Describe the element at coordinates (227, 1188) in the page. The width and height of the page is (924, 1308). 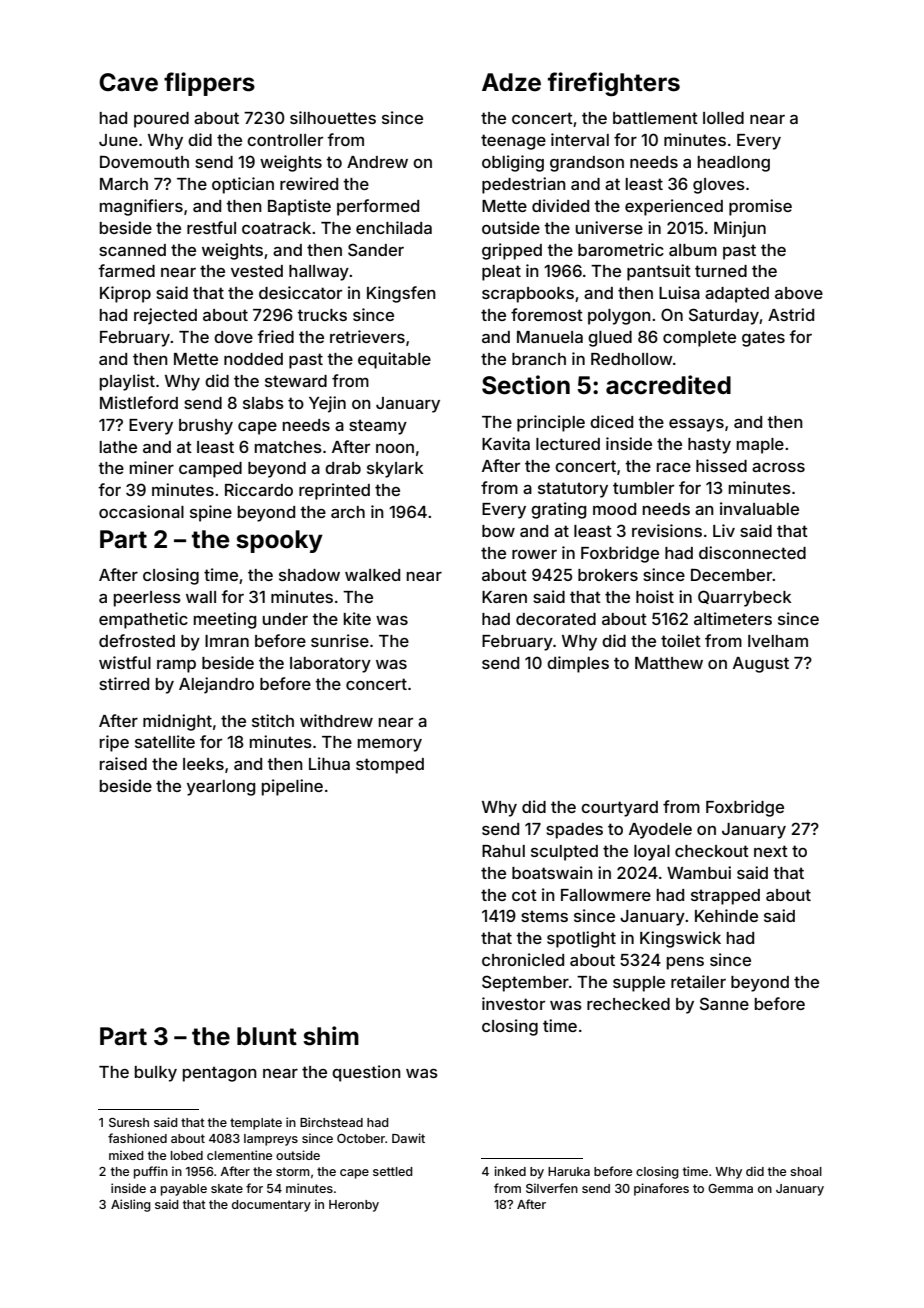
I see `skate` at that location.
